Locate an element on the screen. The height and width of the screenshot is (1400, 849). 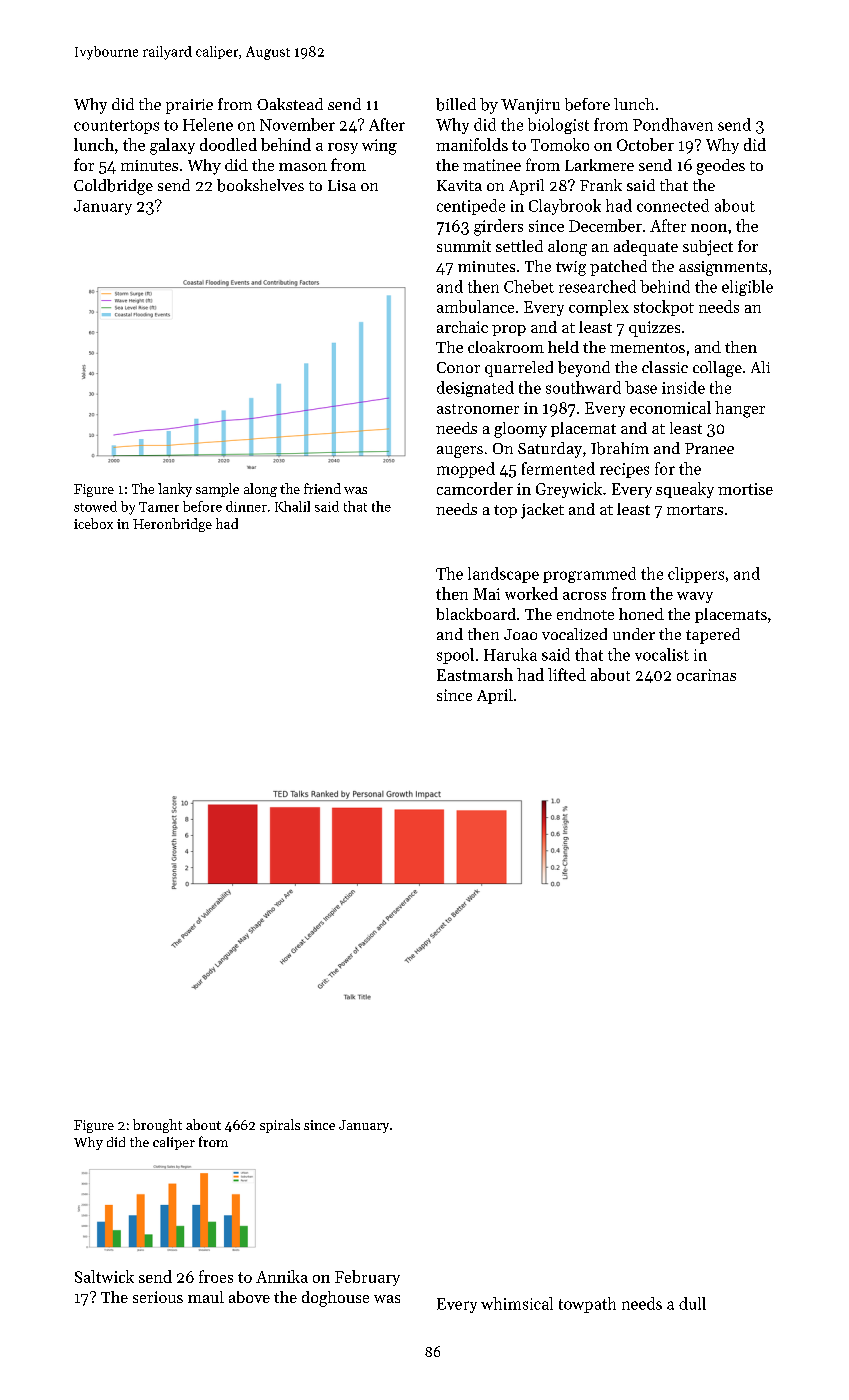
dull is located at coordinates (692, 1303).
